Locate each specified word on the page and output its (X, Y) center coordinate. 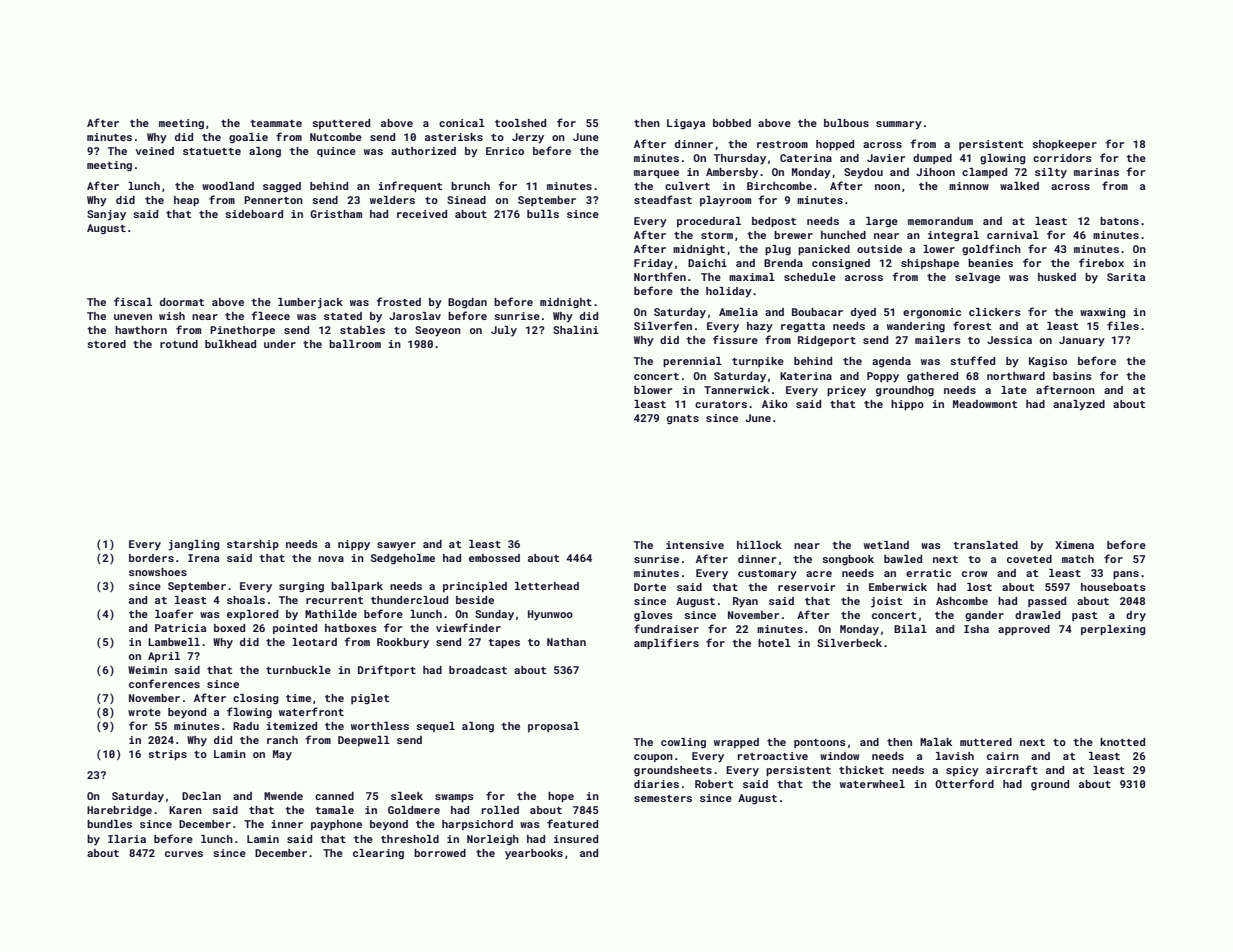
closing (256, 699)
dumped (932, 159)
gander (984, 616)
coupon (653, 758)
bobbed (732, 123)
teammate (276, 123)
